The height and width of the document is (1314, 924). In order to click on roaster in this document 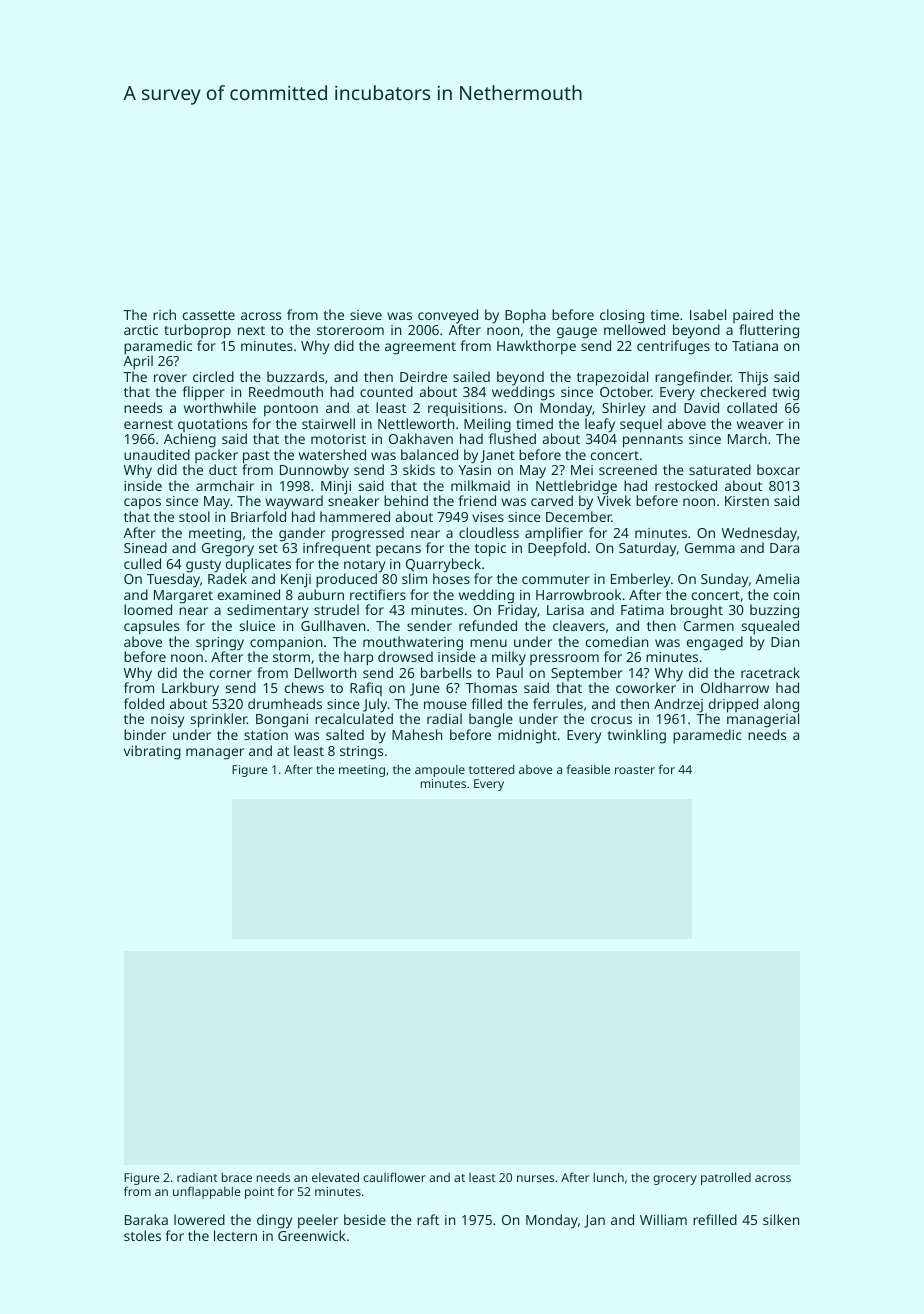, I will do `click(635, 770)`.
